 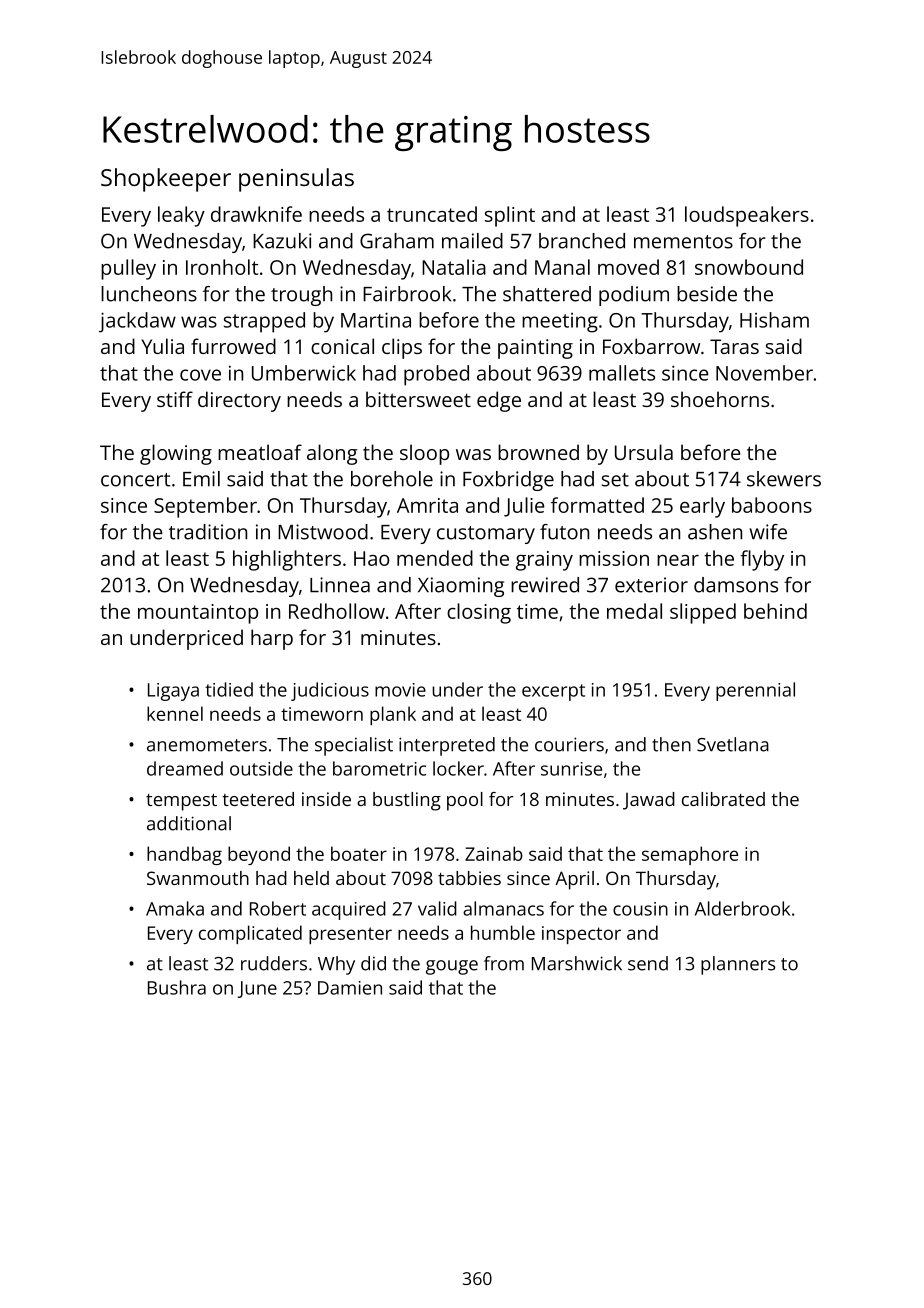 What do you see at coordinates (733, 744) in the screenshot?
I see `Svetlana` at bounding box center [733, 744].
